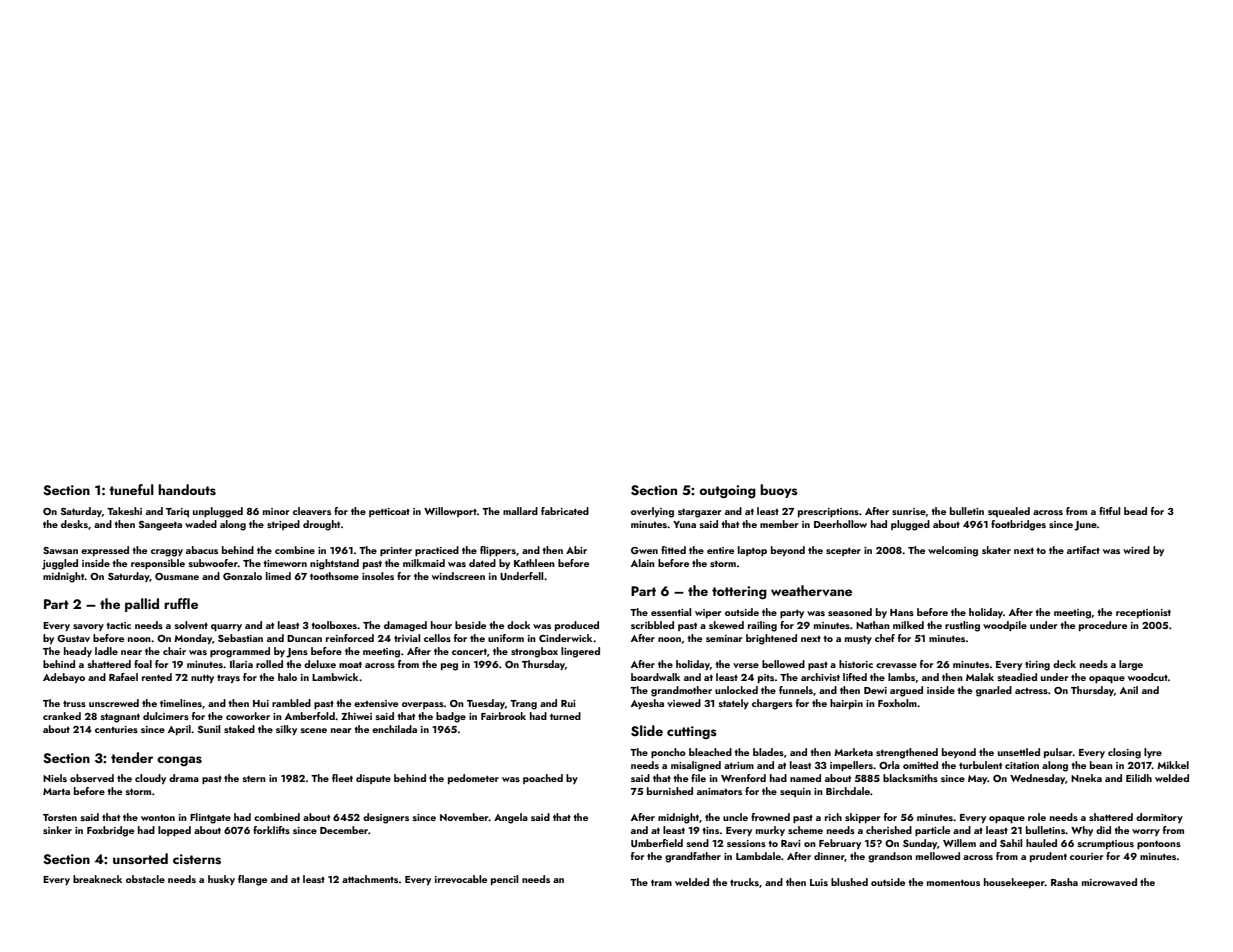 The image size is (1233, 952). What do you see at coordinates (1037, 817) in the page?
I see `role` at bounding box center [1037, 817].
